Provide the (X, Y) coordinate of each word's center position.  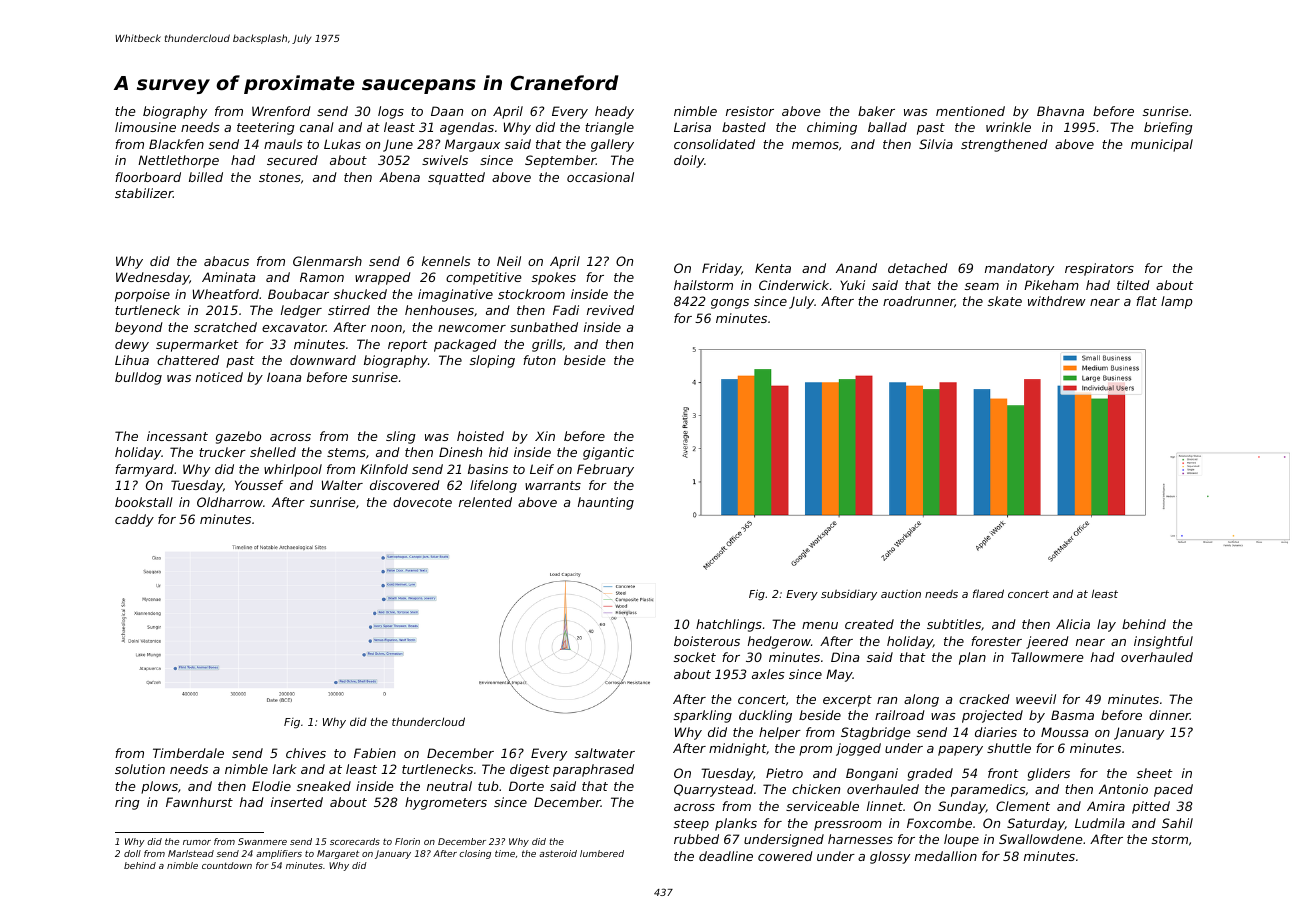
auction (901, 593)
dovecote (422, 502)
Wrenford (281, 111)
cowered (785, 856)
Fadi (566, 310)
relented (485, 502)
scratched (225, 327)
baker (876, 111)
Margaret (338, 854)
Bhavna (1060, 111)
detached (918, 268)
